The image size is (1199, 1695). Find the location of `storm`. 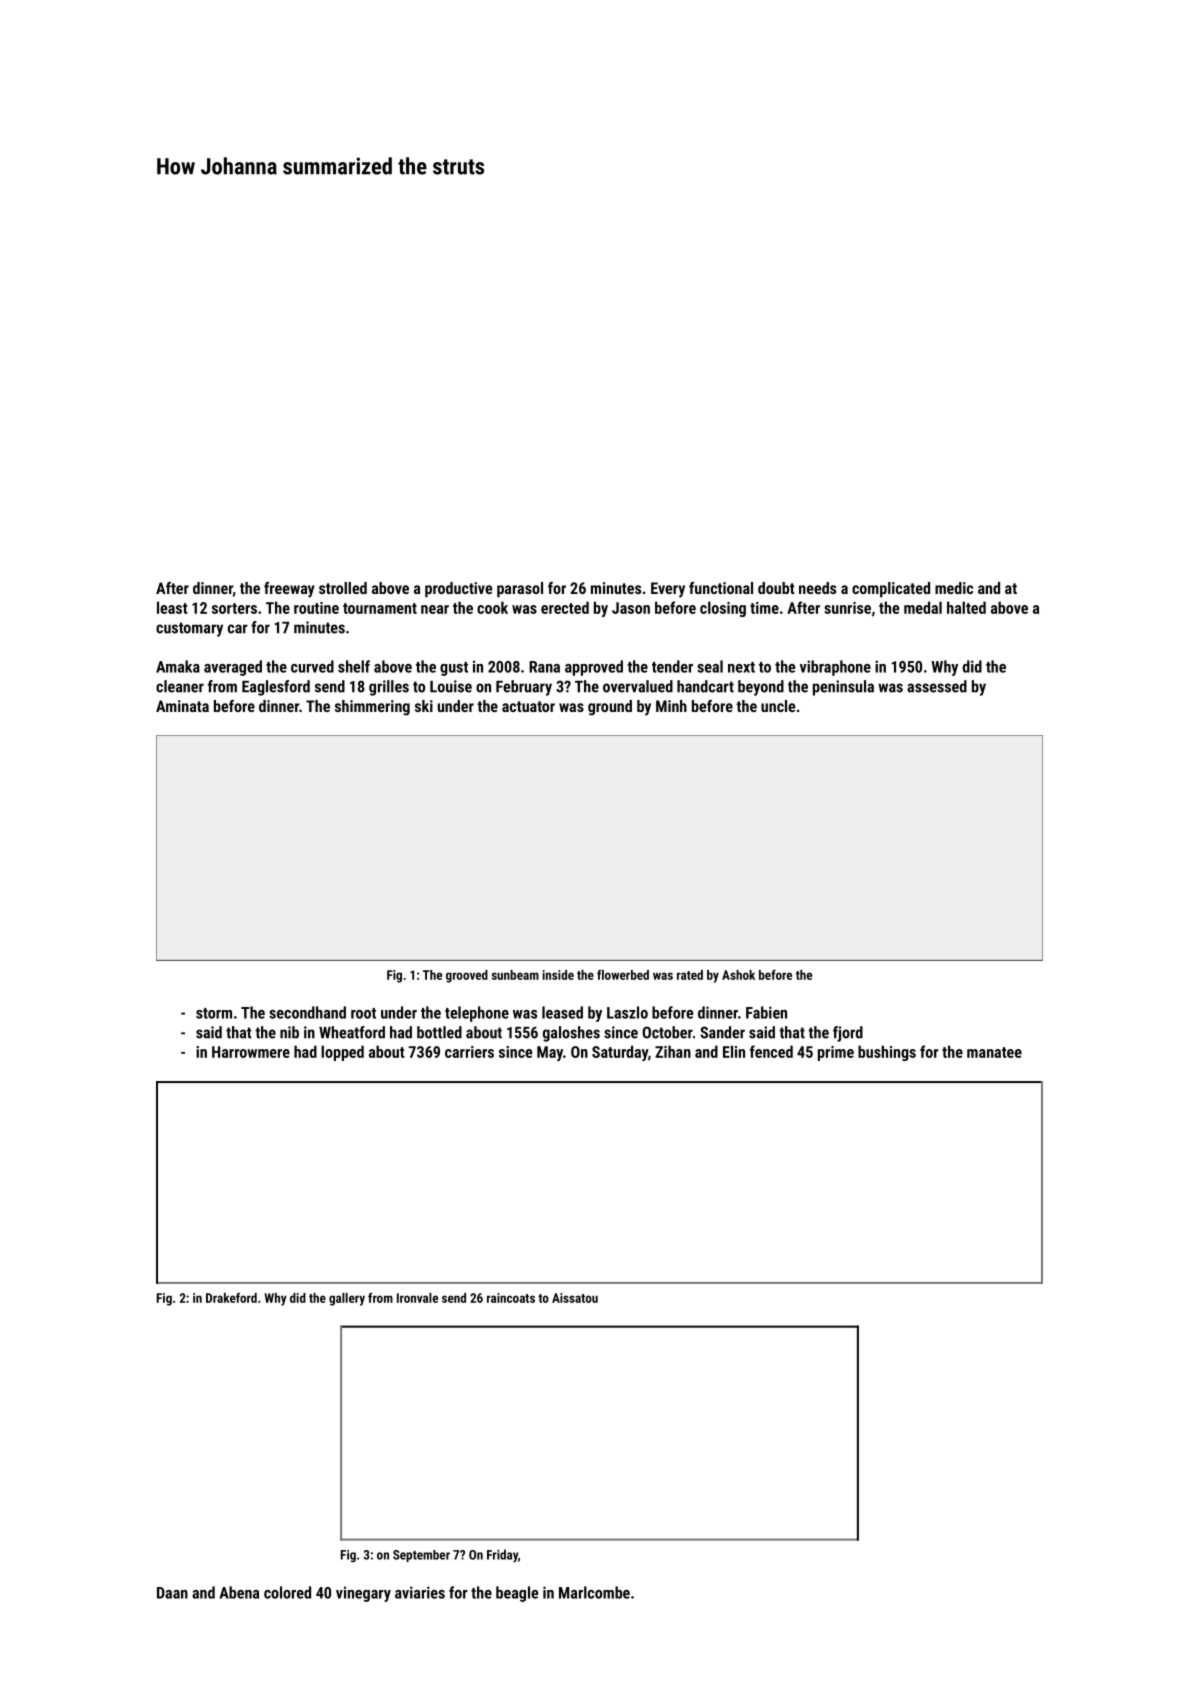

storm is located at coordinates (214, 1013).
